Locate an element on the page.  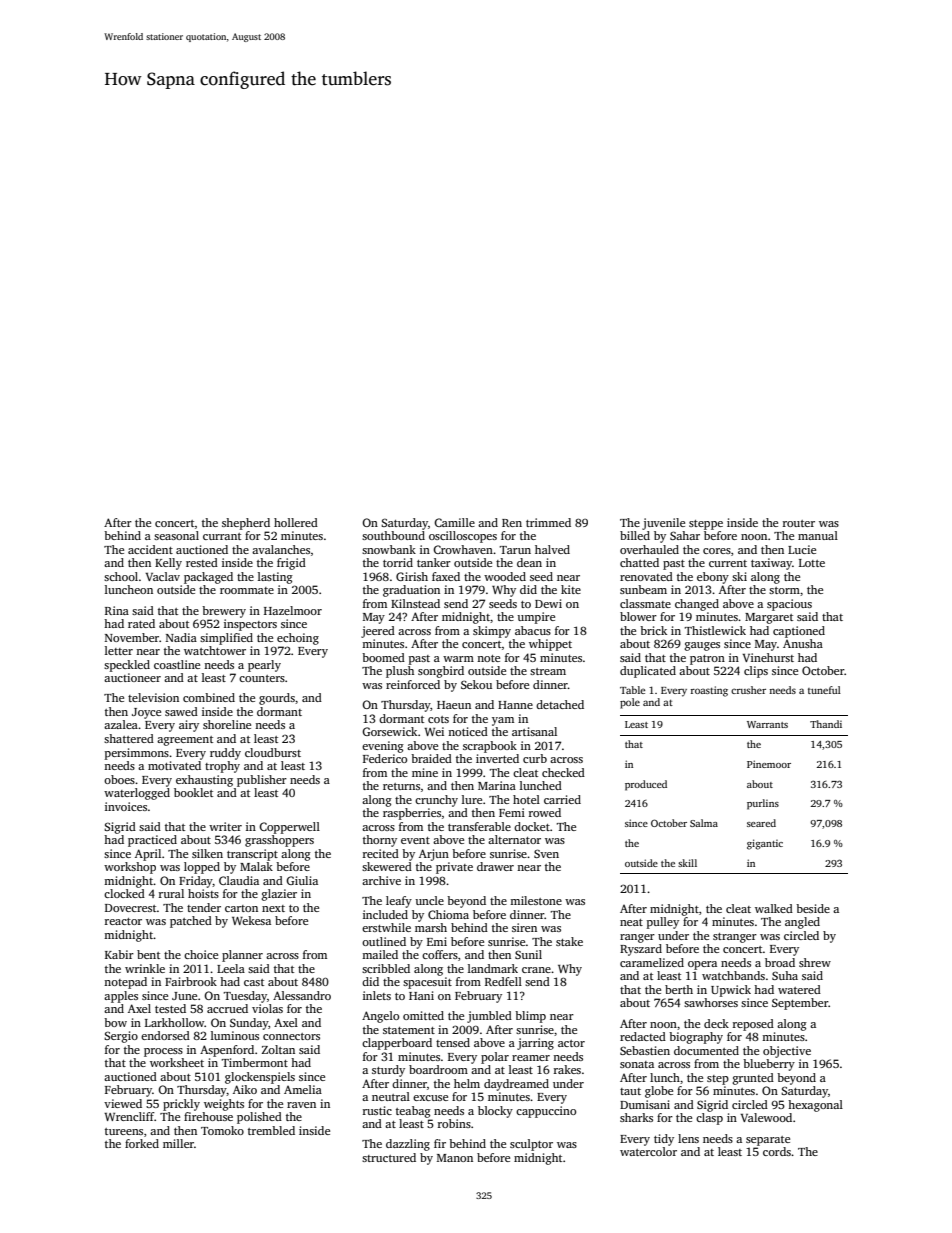
trembled is located at coordinates (271, 1130).
